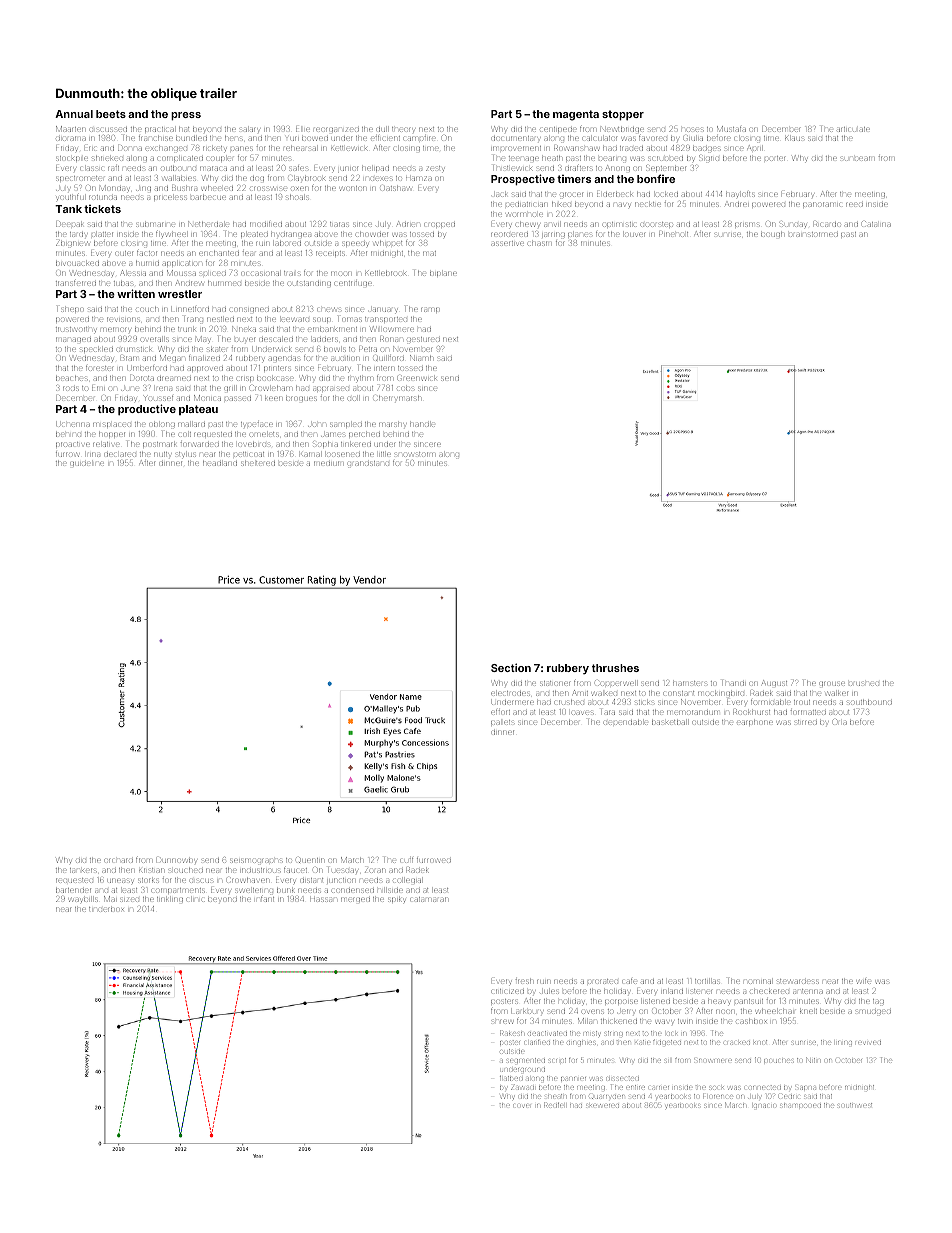 The image size is (952, 1233). Describe the element at coordinates (656, 178) in the document. I see `bonfire` at that location.
